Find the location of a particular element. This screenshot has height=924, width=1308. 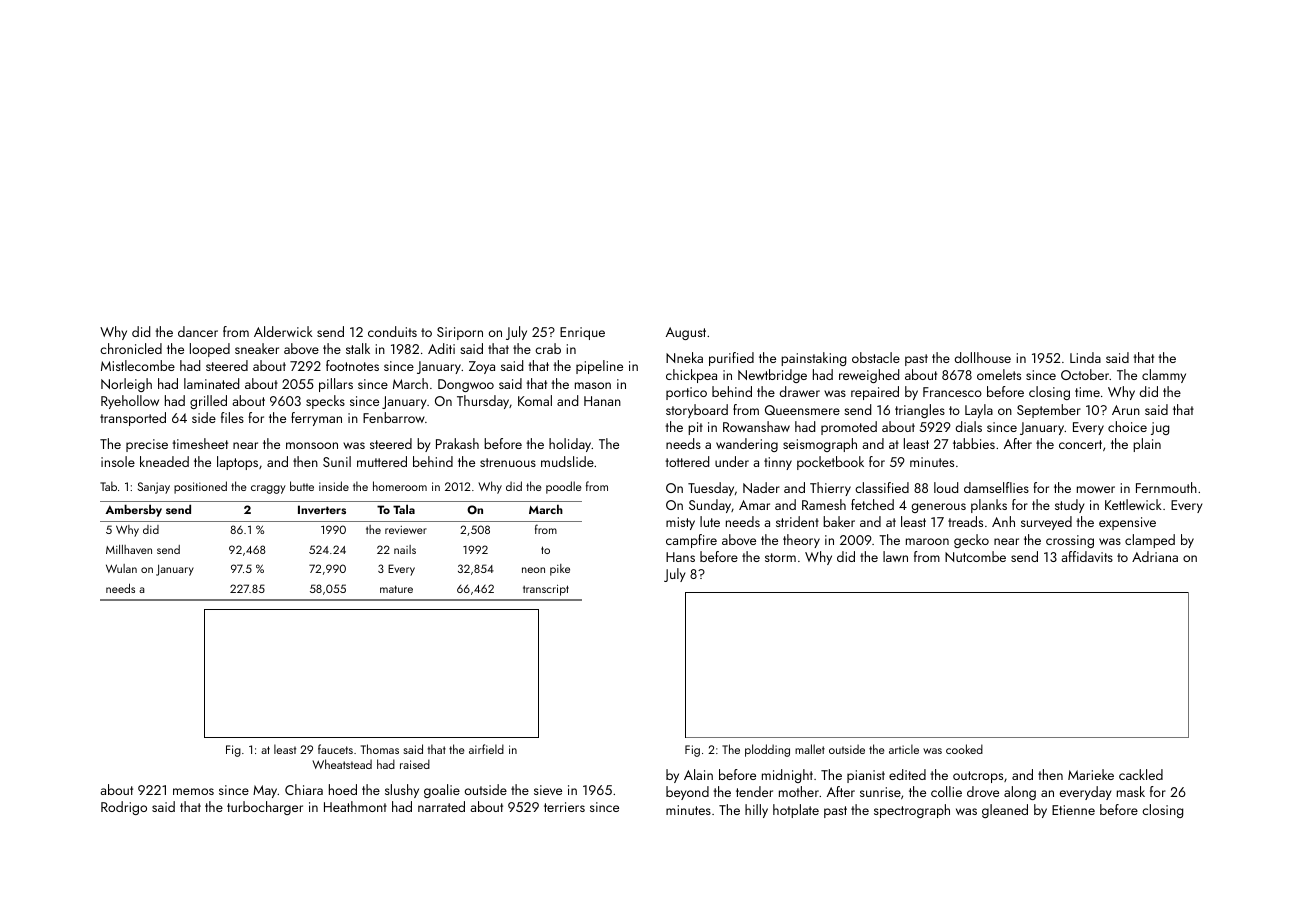

dollhouse is located at coordinates (983, 357).
